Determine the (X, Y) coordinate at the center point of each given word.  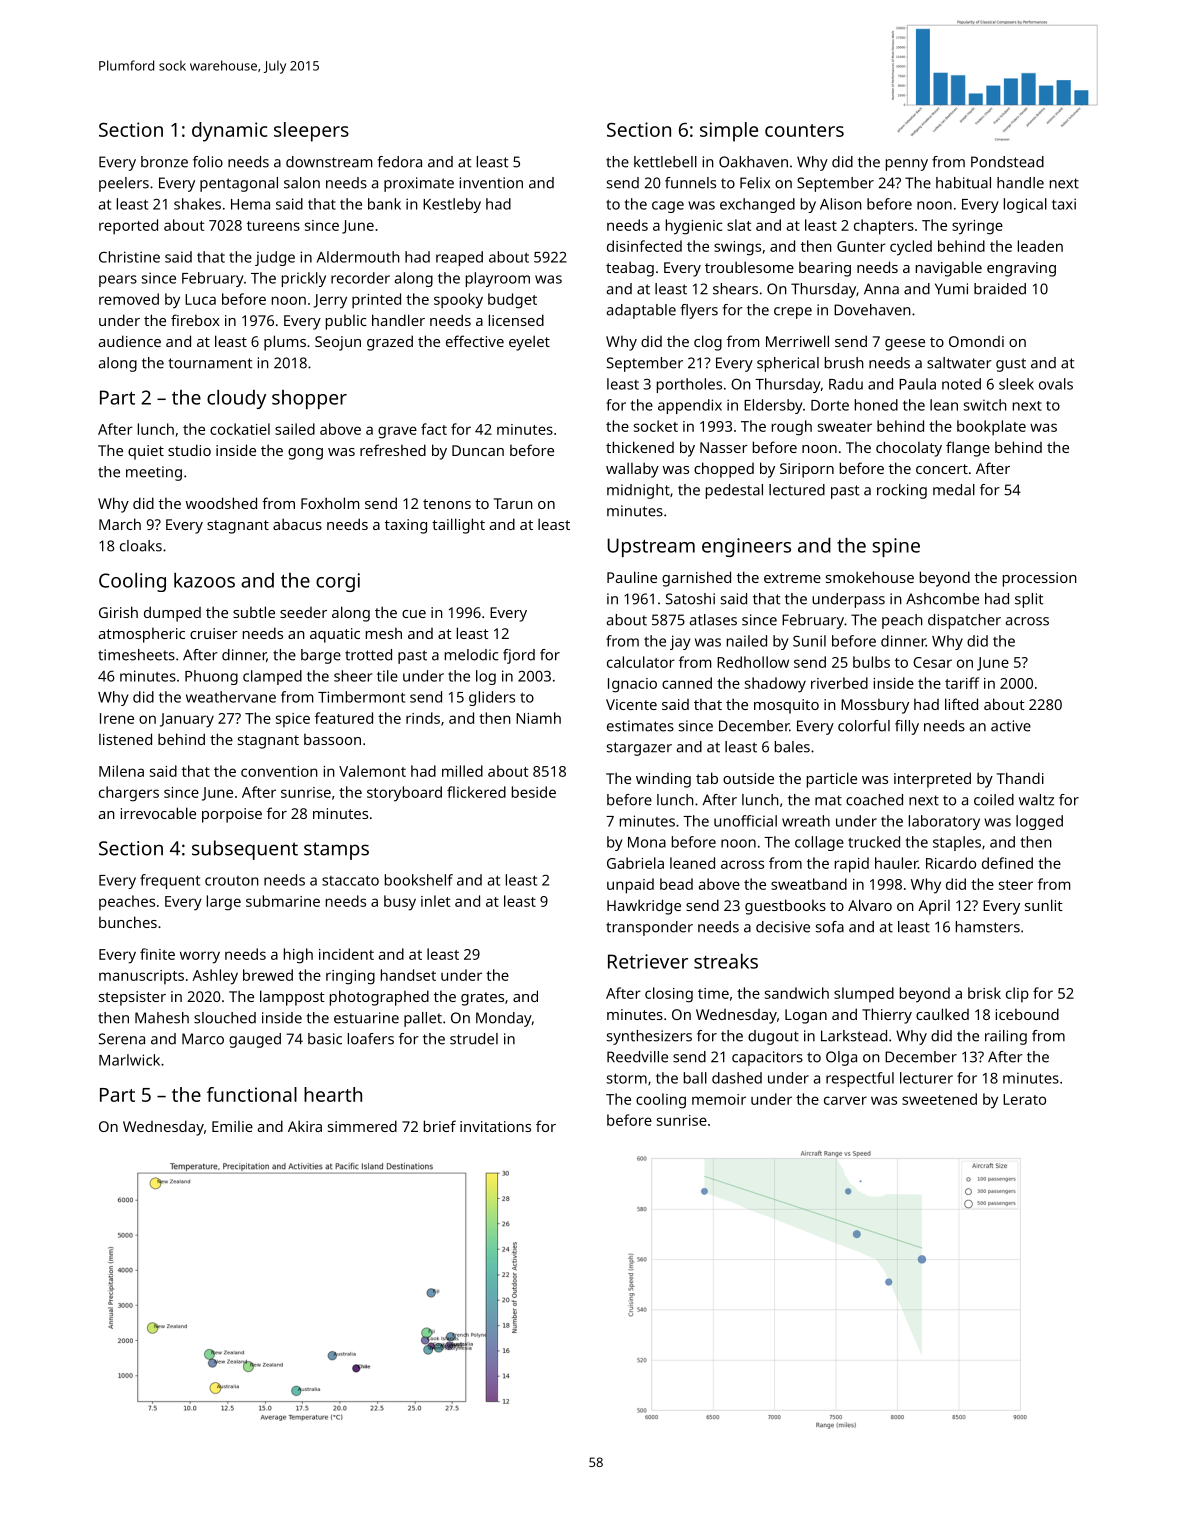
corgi (338, 582)
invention (491, 183)
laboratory (944, 822)
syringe (977, 227)
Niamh (538, 718)
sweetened (939, 1099)
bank (384, 204)
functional (252, 1094)
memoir (719, 1099)
